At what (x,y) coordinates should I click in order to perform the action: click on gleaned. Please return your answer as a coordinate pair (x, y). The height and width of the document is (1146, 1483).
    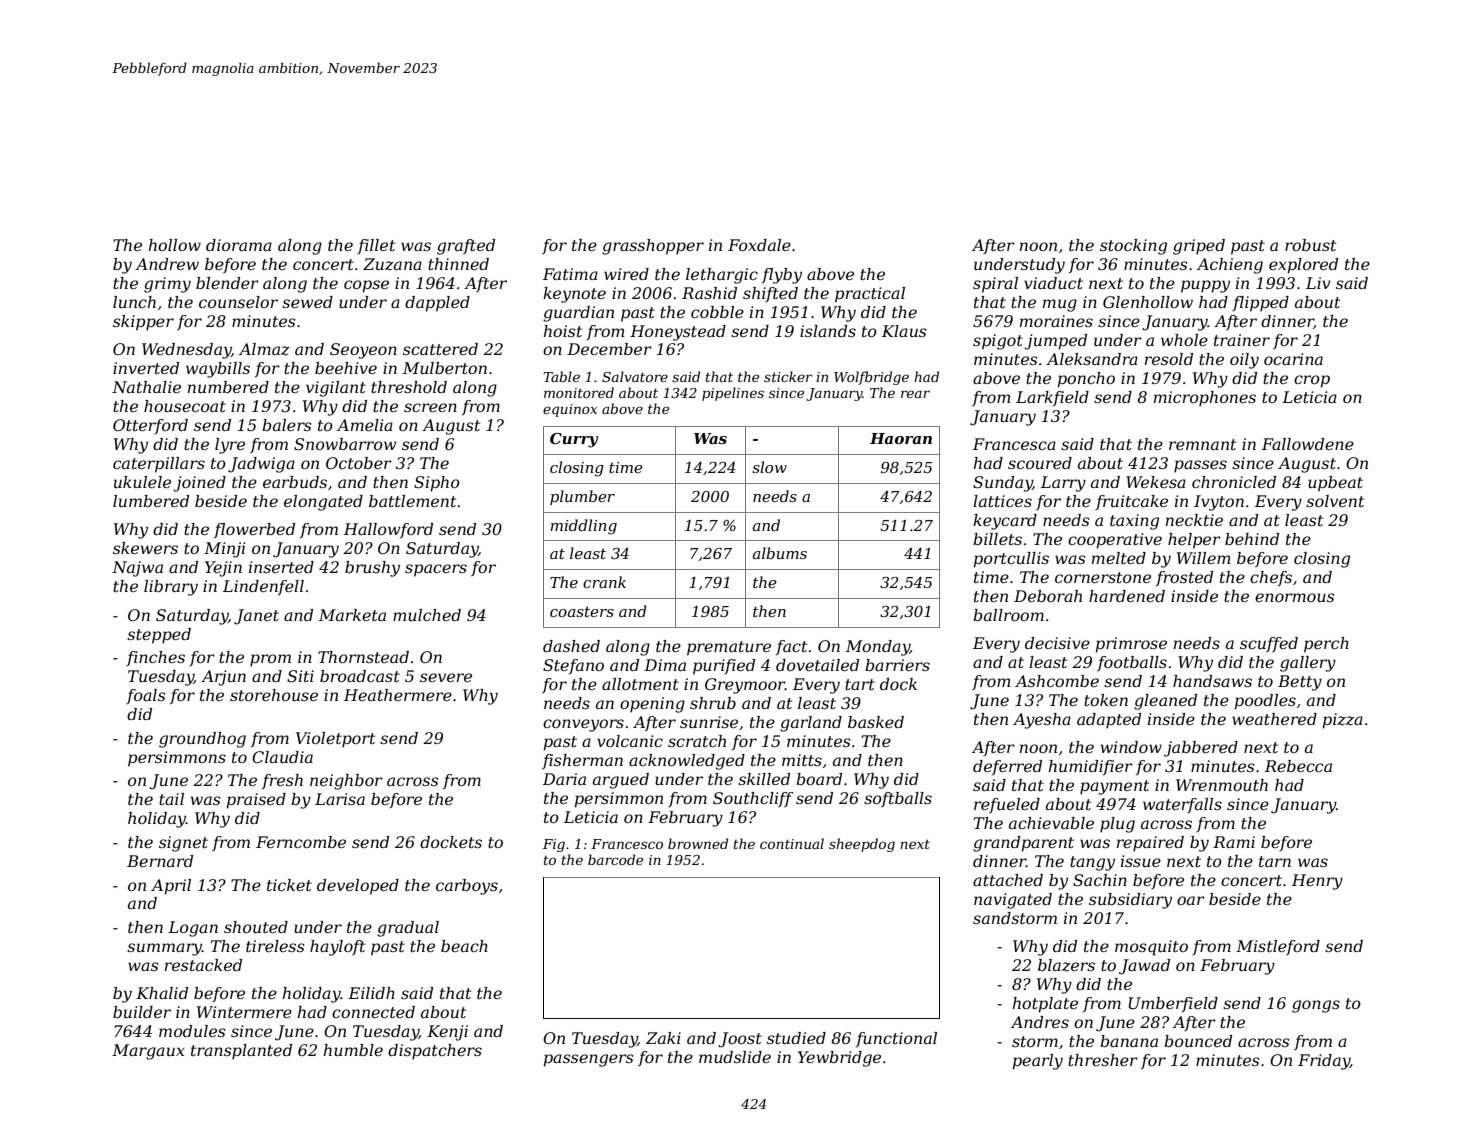
    Looking at the image, I should click on (1165, 702).
